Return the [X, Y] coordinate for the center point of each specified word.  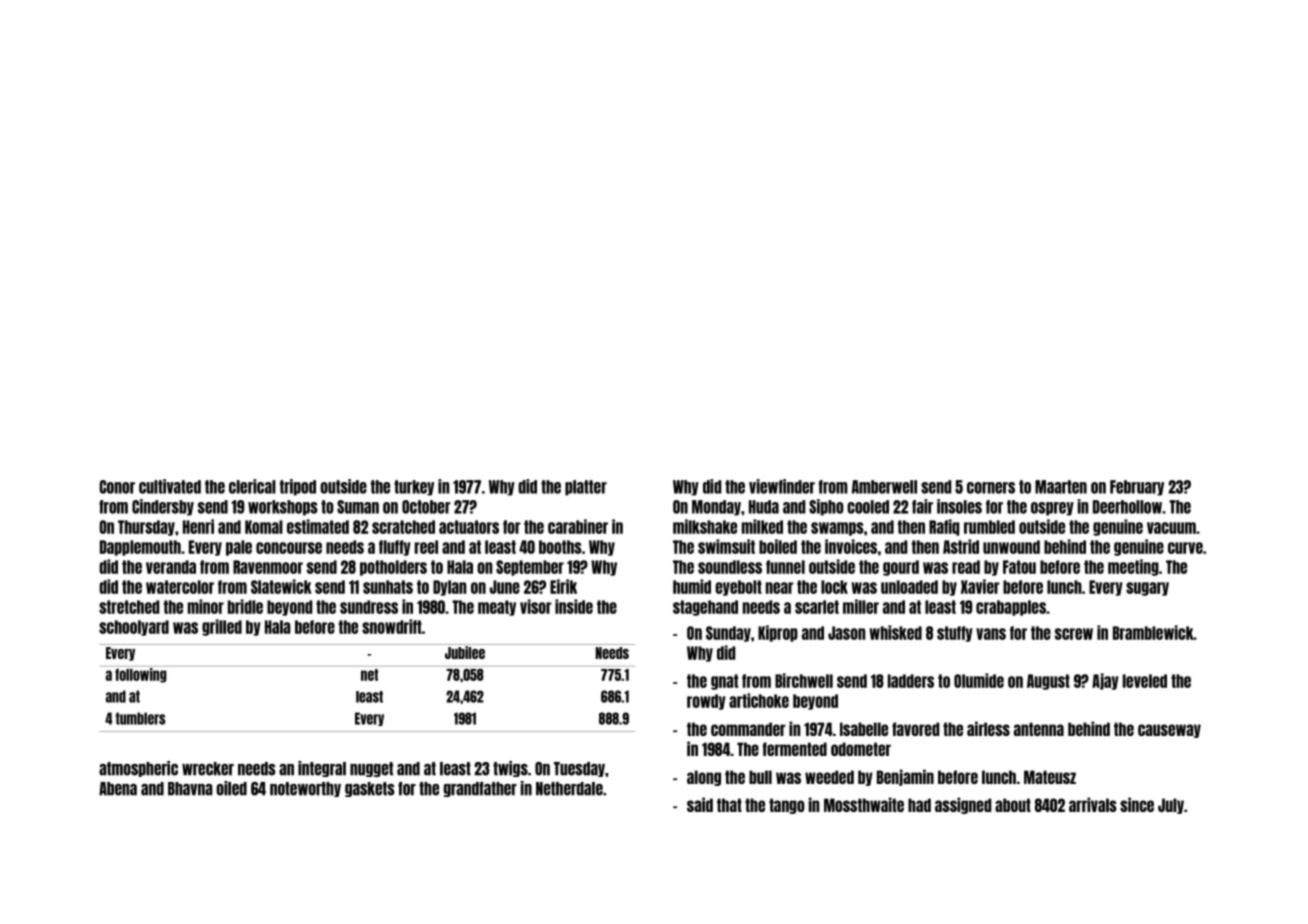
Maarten [1061, 487]
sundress [369, 607]
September [530, 568]
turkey [414, 488]
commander [748, 729]
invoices [851, 546]
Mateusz [1050, 777]
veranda [171, 567]
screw [1074, 634]
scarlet [817, 607]
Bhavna [190, 789]
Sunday [728, 634]
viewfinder [782, 486]
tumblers [140, 718]
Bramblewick [1153, 632]
